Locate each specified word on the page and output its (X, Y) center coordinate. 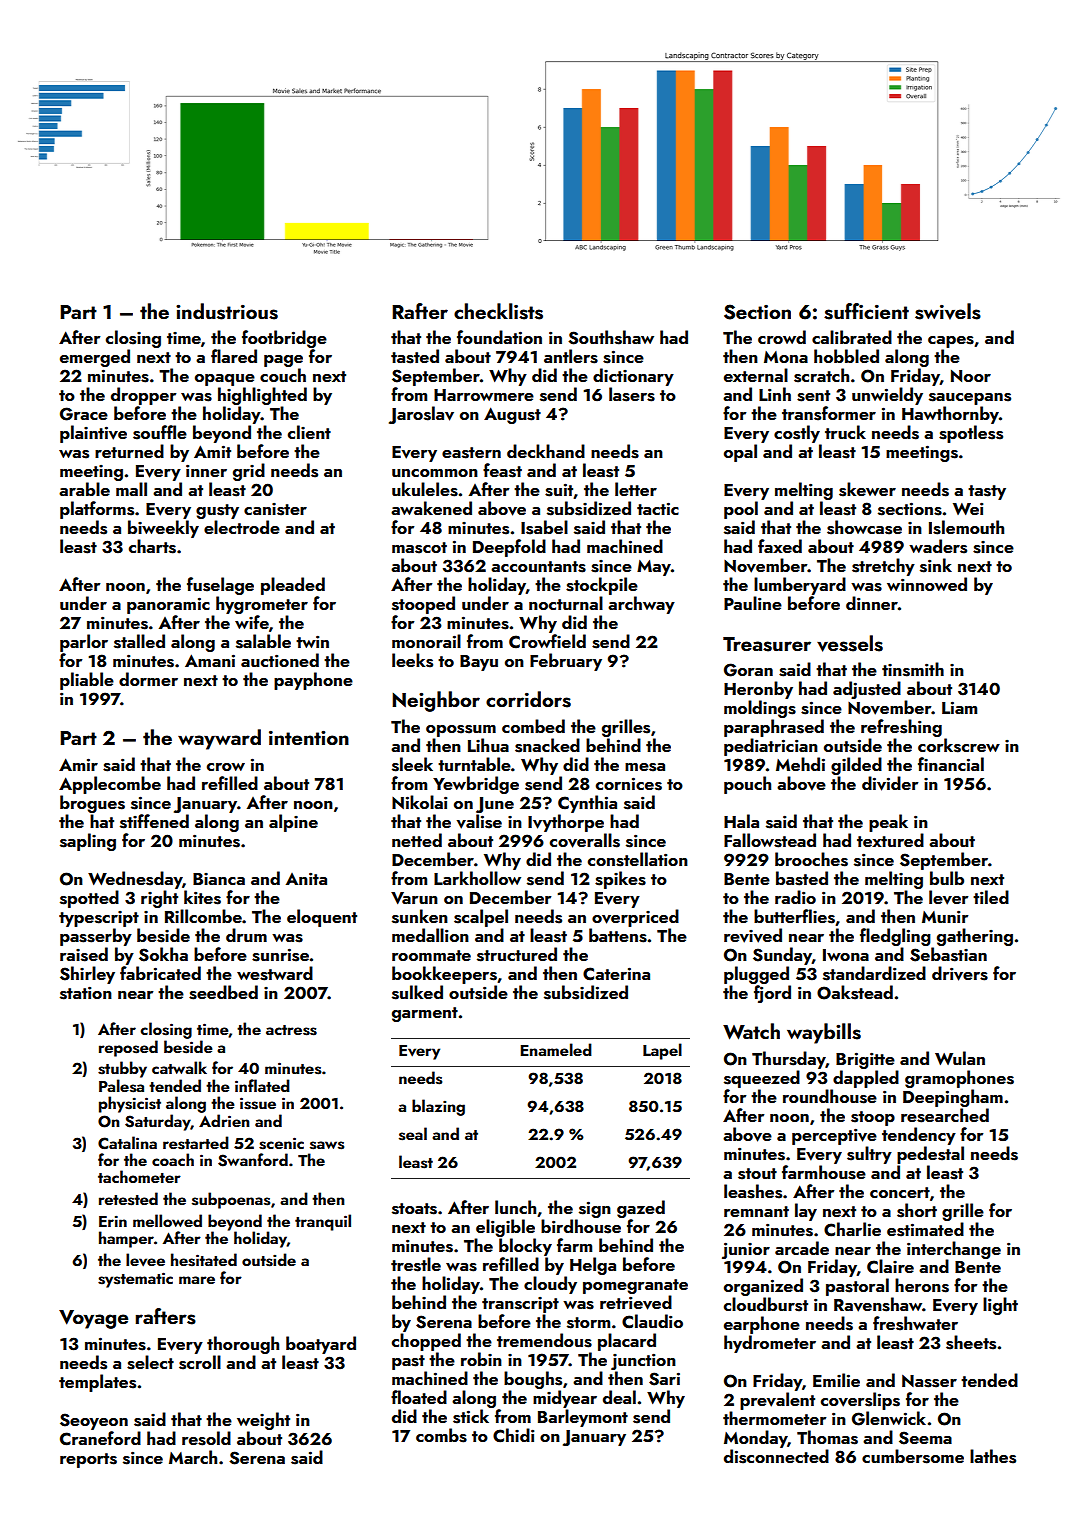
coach (173, 1159)
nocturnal (566, 603)
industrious (227, 311)
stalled (139, 641)
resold (206, 1438)
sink (936, 565)
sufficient (866, 311)
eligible (505, 1228)
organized (763, 1287)
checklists (498, 311)
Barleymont (583, 1418)
